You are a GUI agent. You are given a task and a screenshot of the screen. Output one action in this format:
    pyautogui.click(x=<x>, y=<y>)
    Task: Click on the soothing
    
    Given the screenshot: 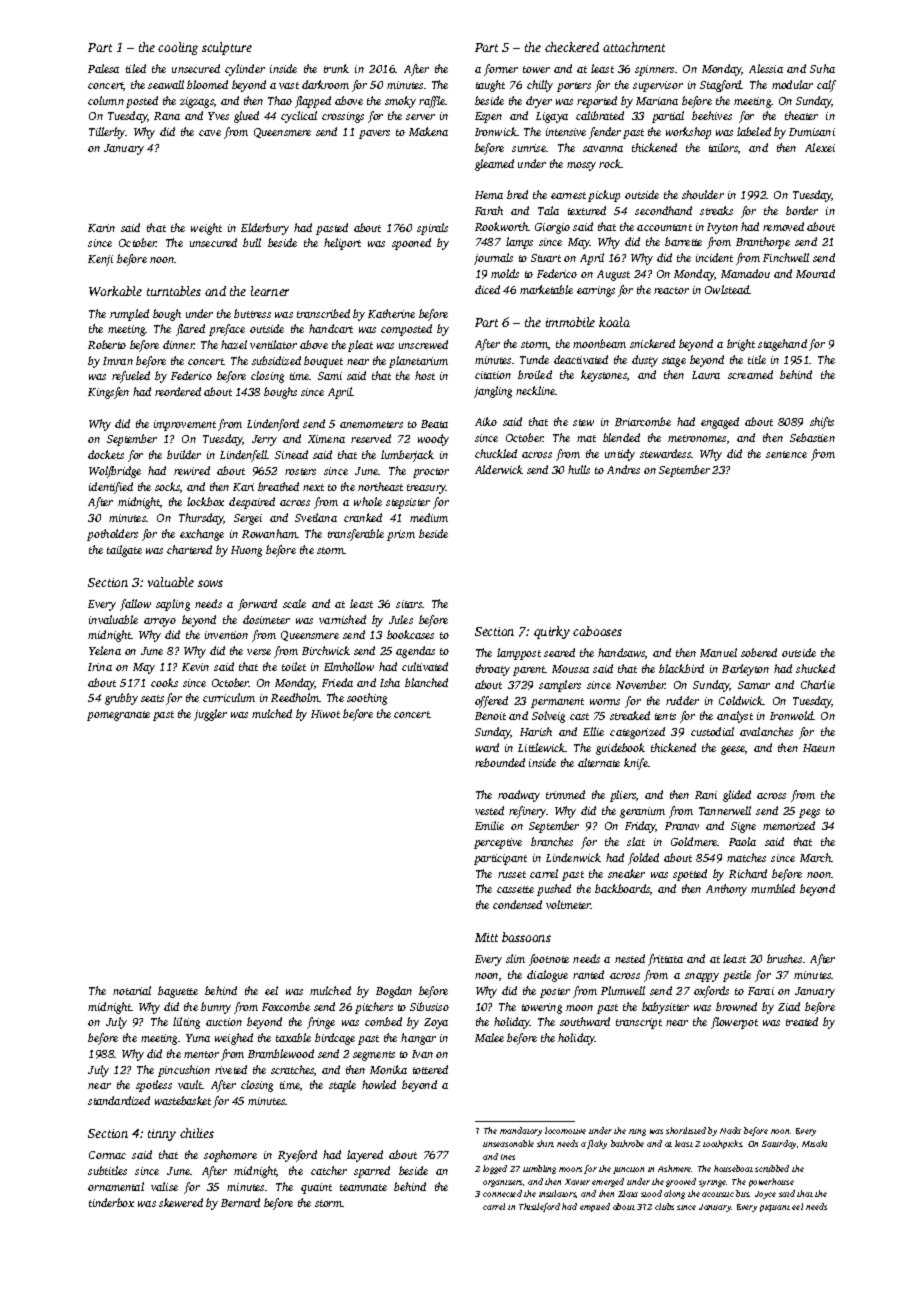 What is the action you would take?
    pyautogui.click(x=367, y=699)
